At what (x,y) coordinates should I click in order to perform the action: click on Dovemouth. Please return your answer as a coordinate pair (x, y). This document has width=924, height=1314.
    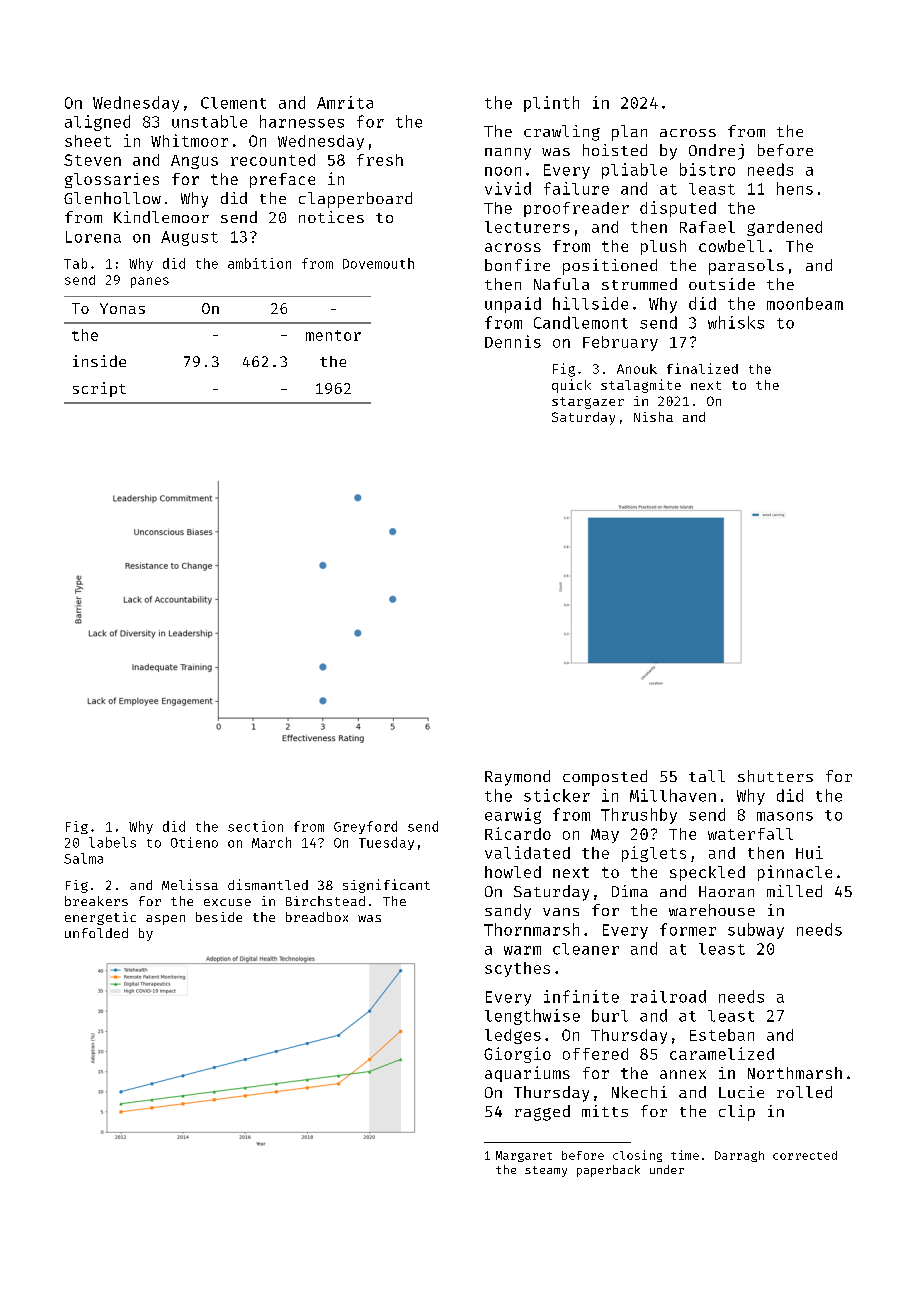
    Looking at the image, I should click on (378, 263).
